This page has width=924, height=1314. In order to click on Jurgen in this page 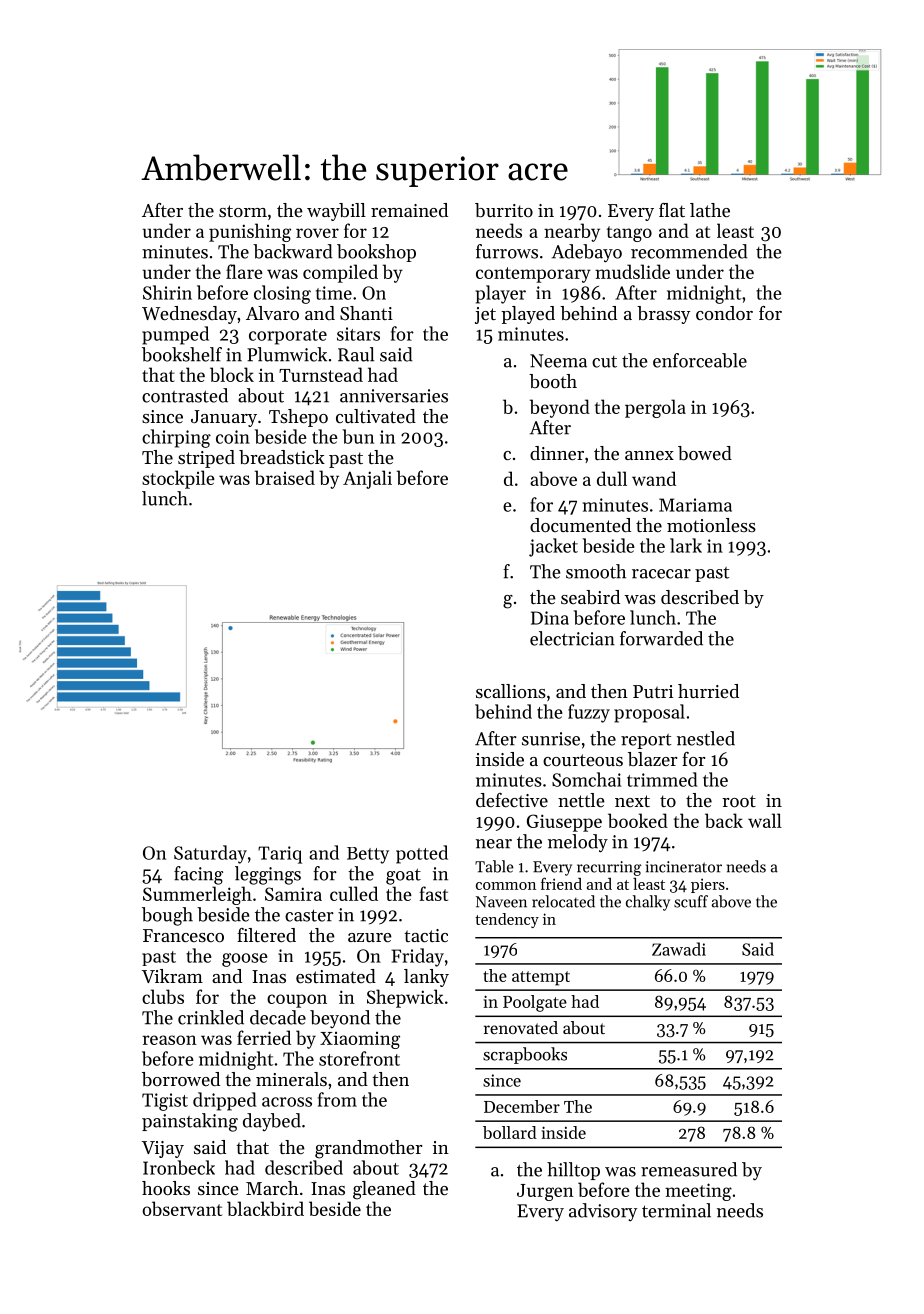, I will do `click(545, 1192)`.
